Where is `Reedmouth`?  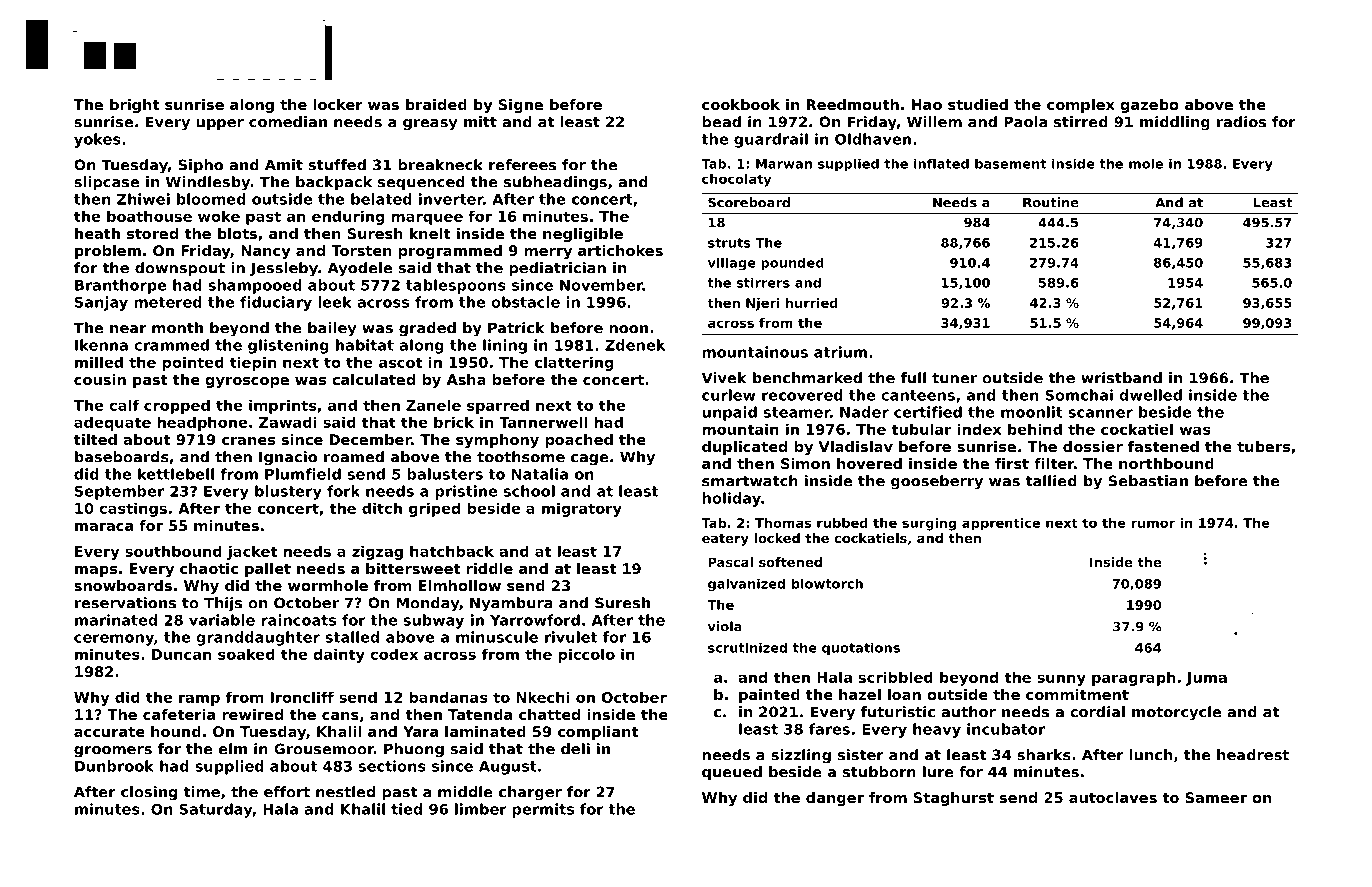 Reedmouth is located at coordinates (853, 104).
